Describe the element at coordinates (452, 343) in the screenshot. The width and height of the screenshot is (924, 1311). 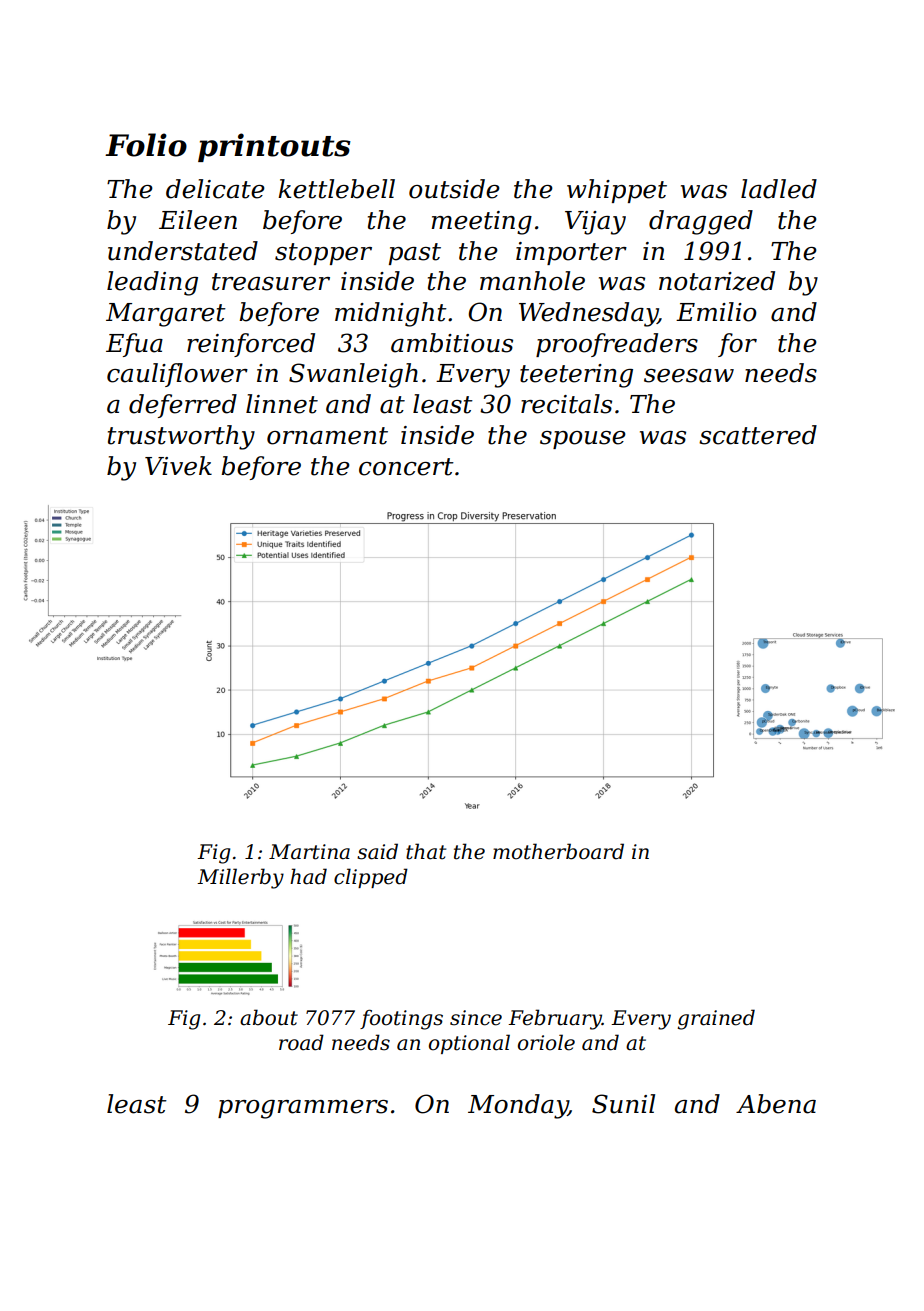
I see `ambitious` at that location.
